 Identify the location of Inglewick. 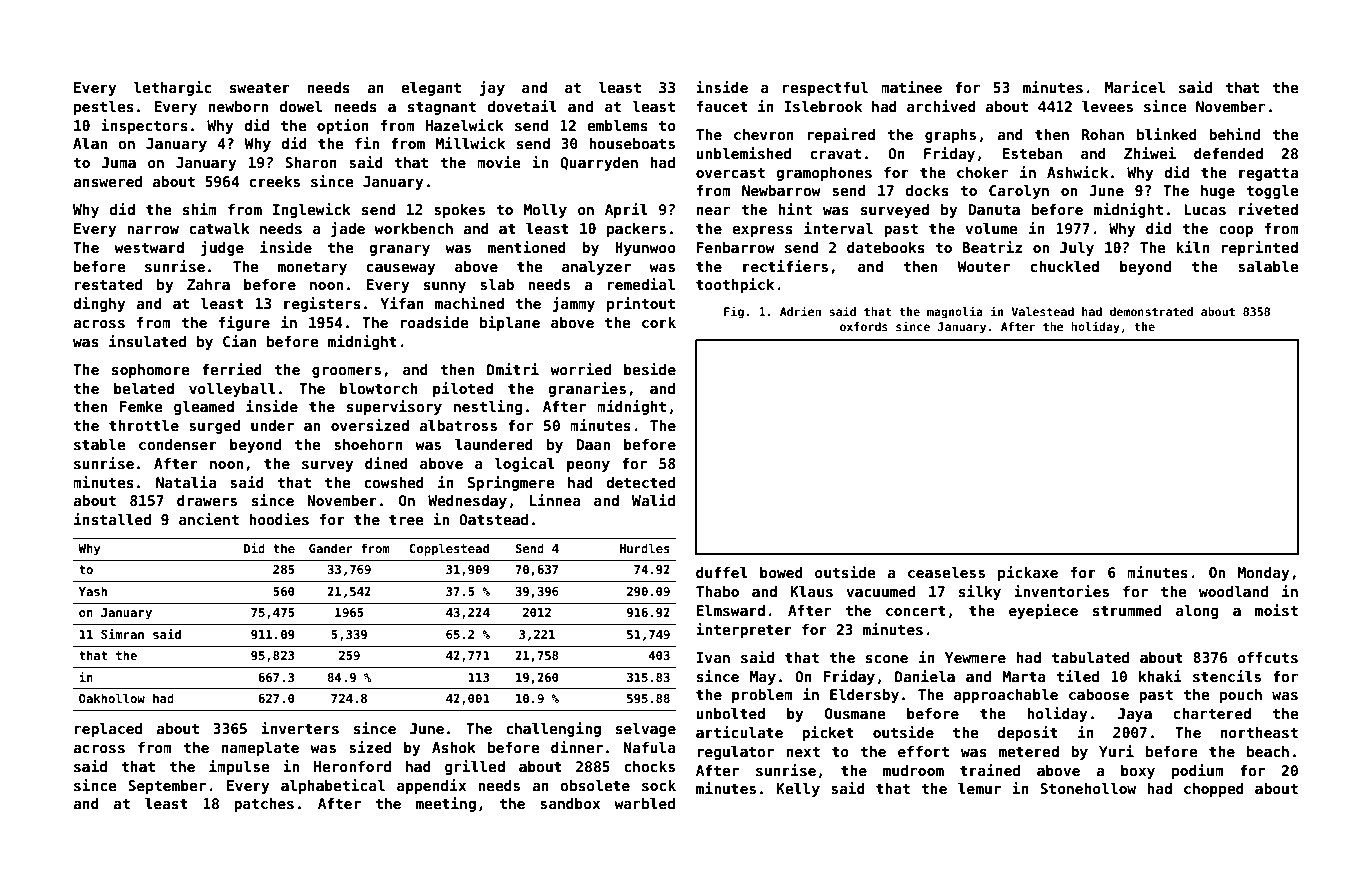
(312, 210).
